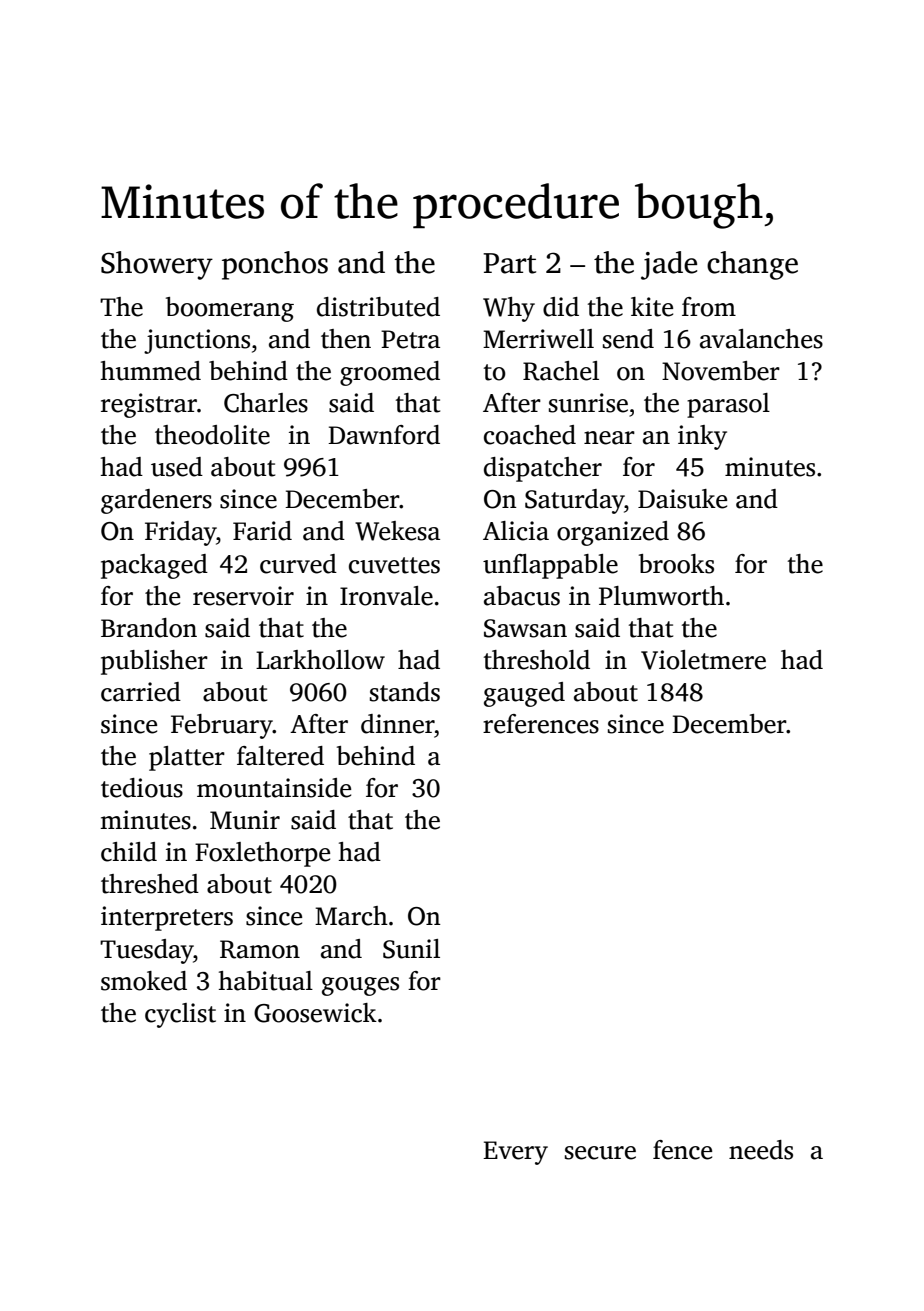 This screenshot has height=1311, width=924. Describe the element at coordinates (315, 1013) in the screenshot. I see `Goosewick` at that location.
